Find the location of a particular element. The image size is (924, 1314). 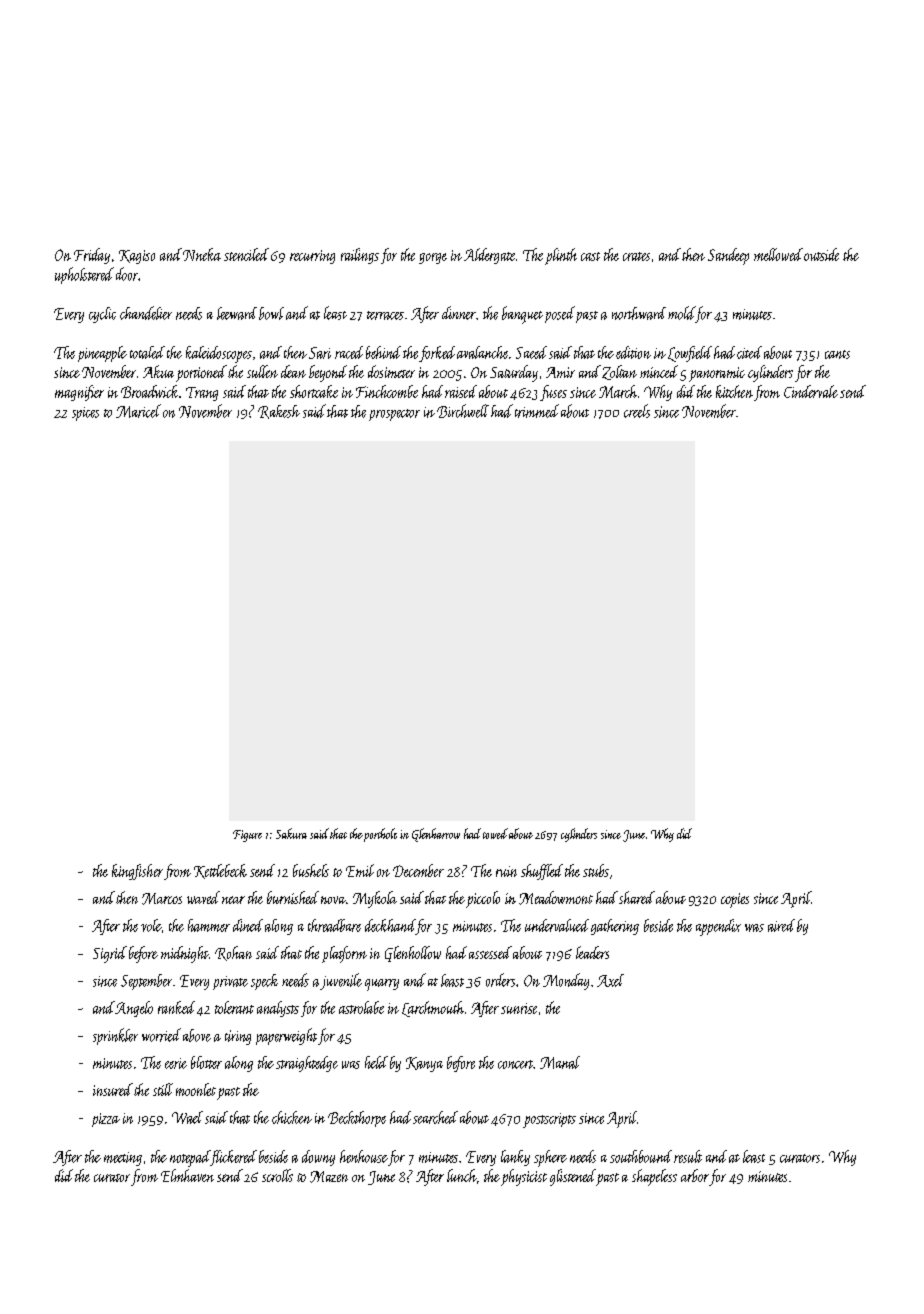

spices is located at coordinates (85, 414).
